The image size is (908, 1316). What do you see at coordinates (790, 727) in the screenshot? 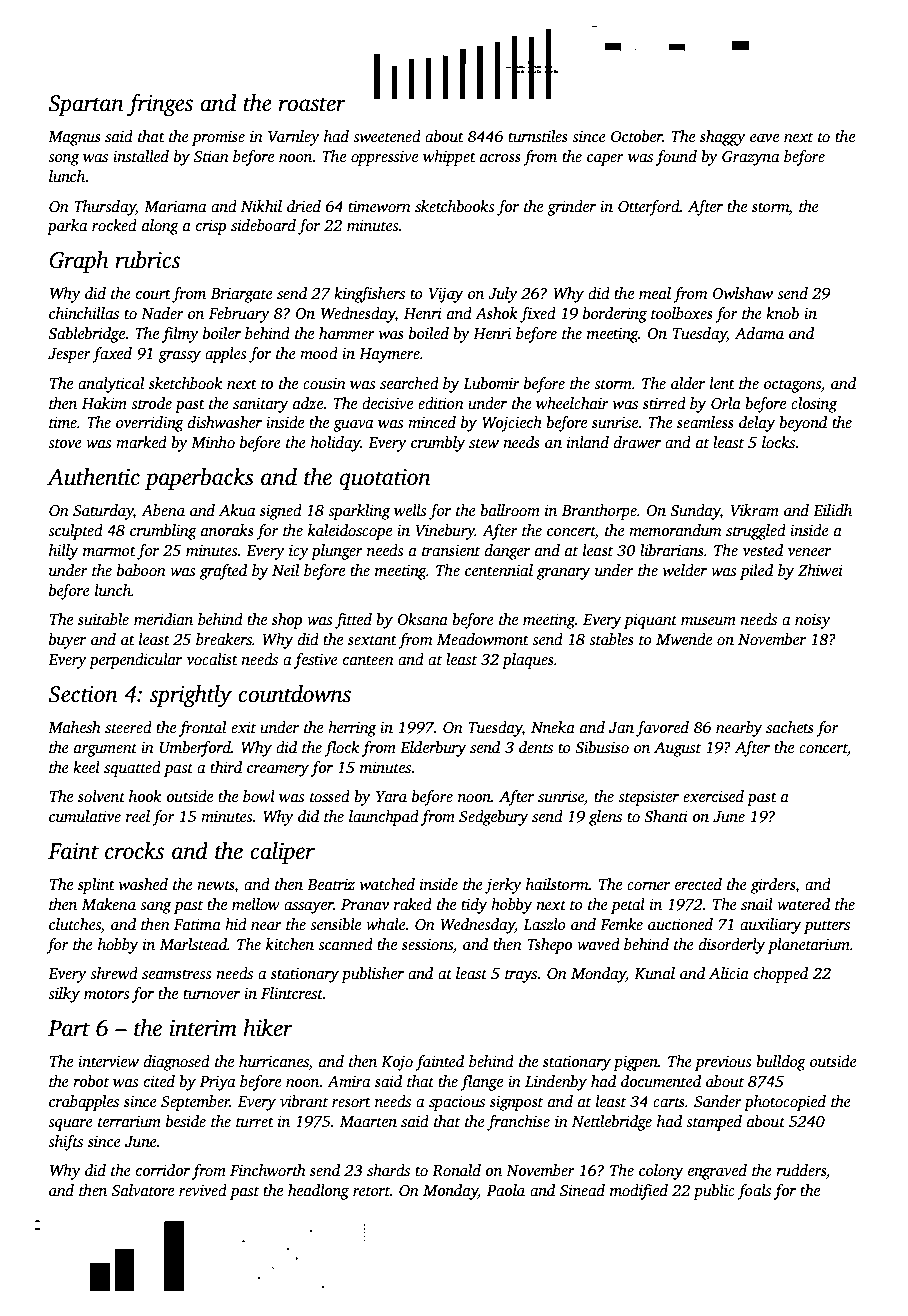
I see `sachets` at bounding box center [790, 727].
